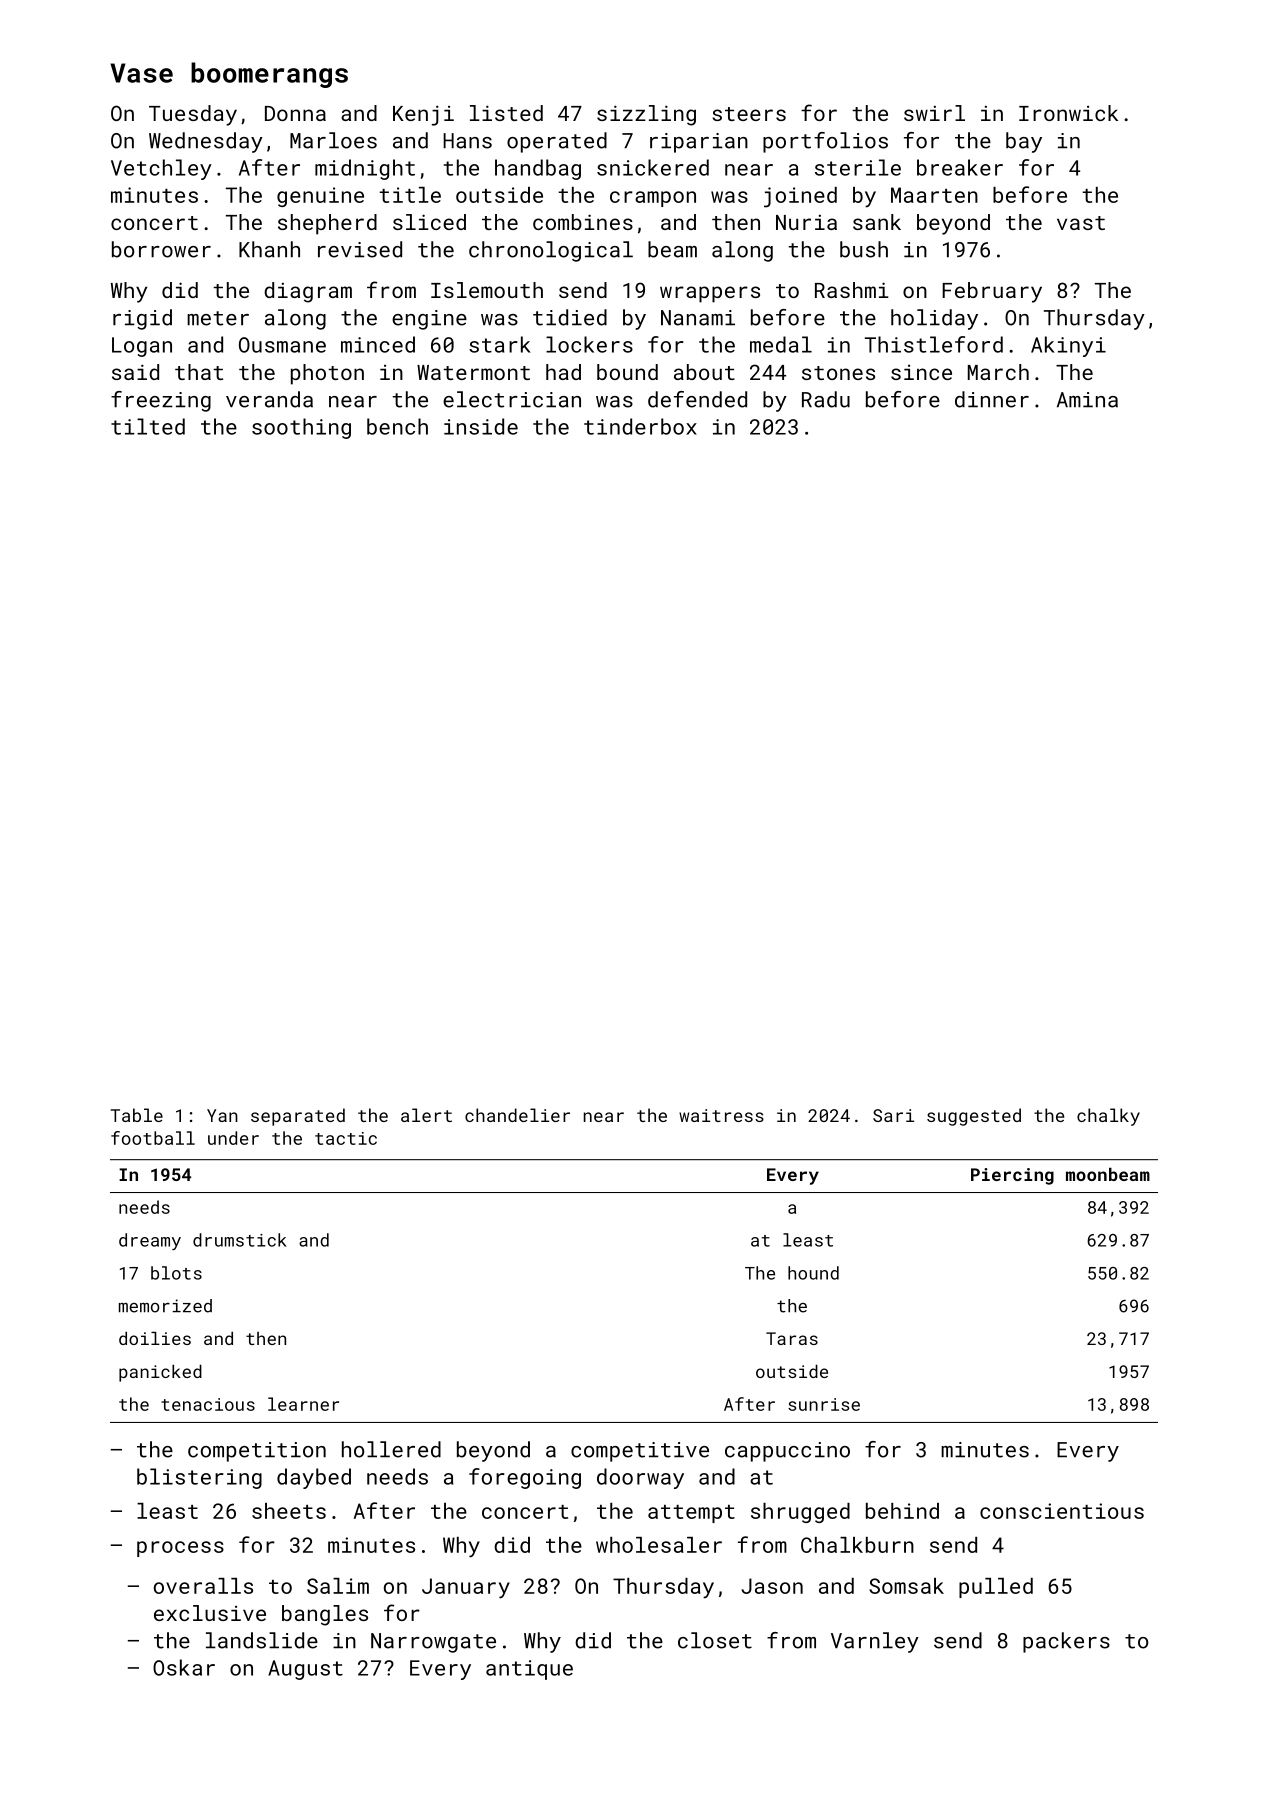 The width and height of the screenshot is (1268, 1793). Describe the element at coordinates (517, 1115) in the screenshot. I see `chandelier` at that location.
